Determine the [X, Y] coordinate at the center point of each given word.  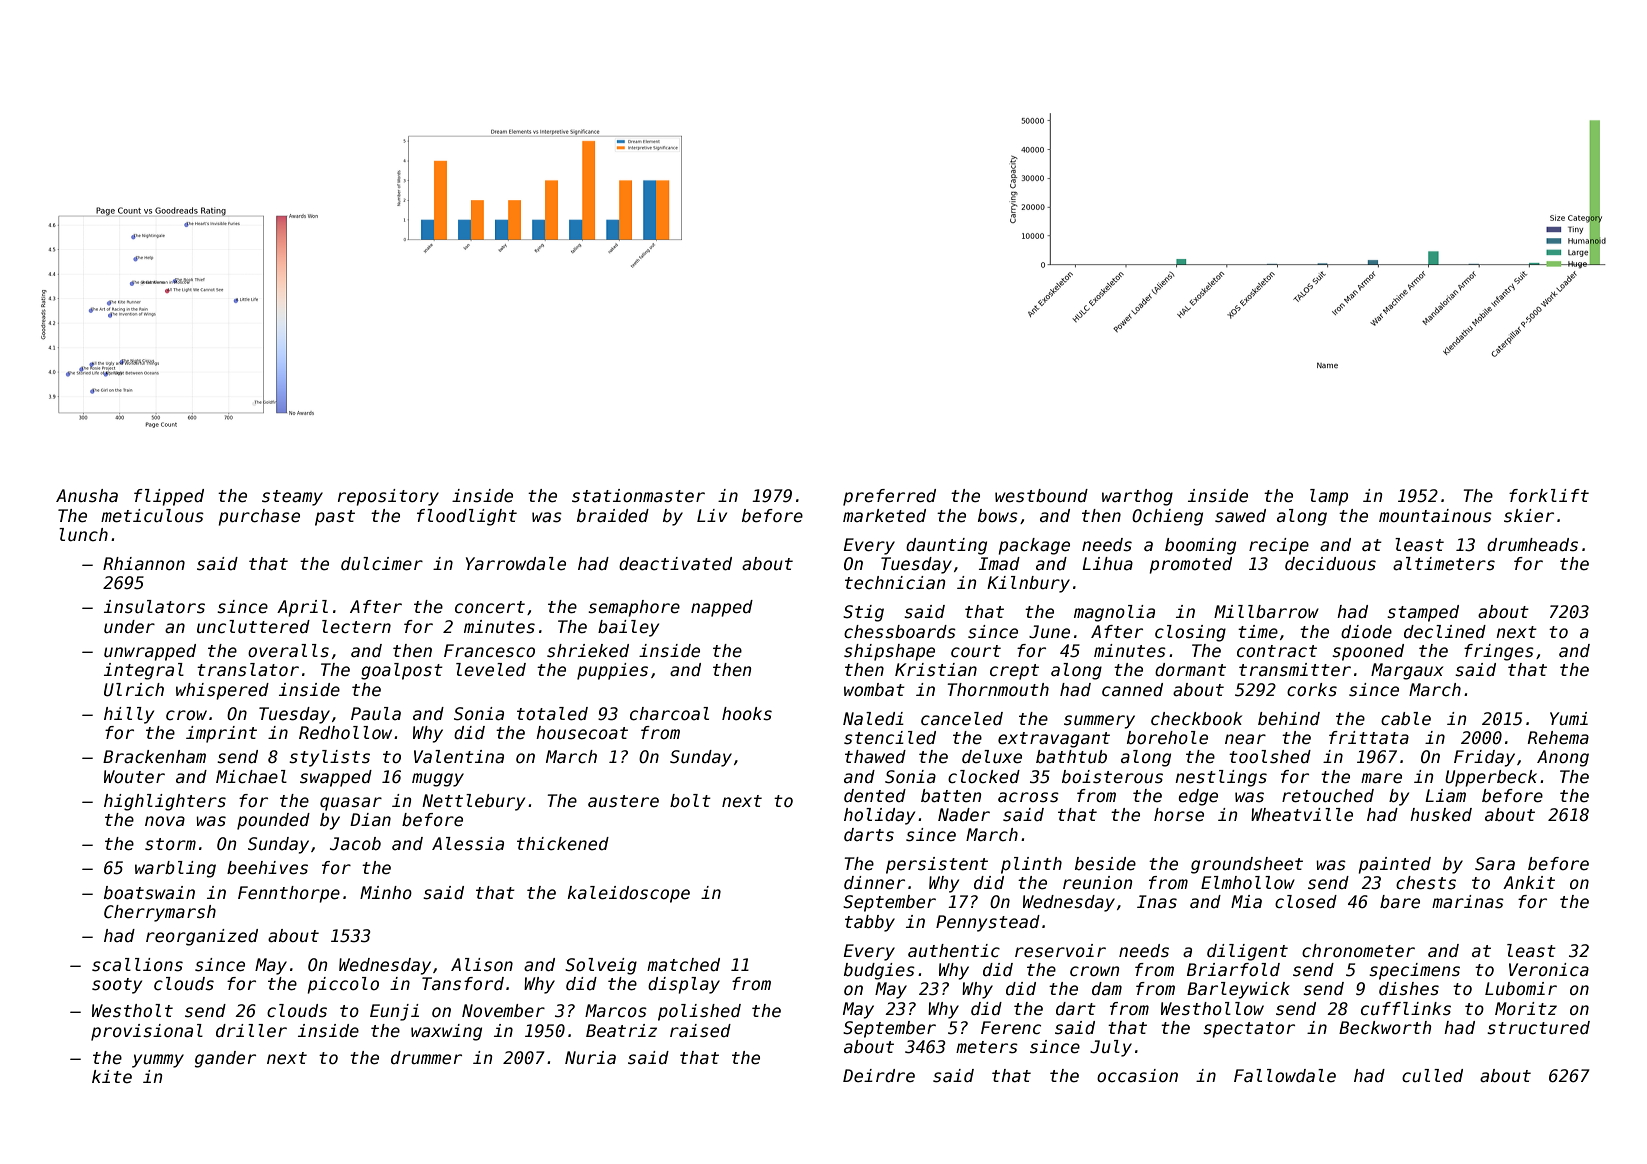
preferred [889, 497]
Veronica [1549, 970]
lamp [1329, 497]
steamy [292, 498]
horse [1179, 815]
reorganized [202, 937]
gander [225, 1059]
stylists [329, 758]
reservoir [1060, 951]
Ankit [1529, 882]
